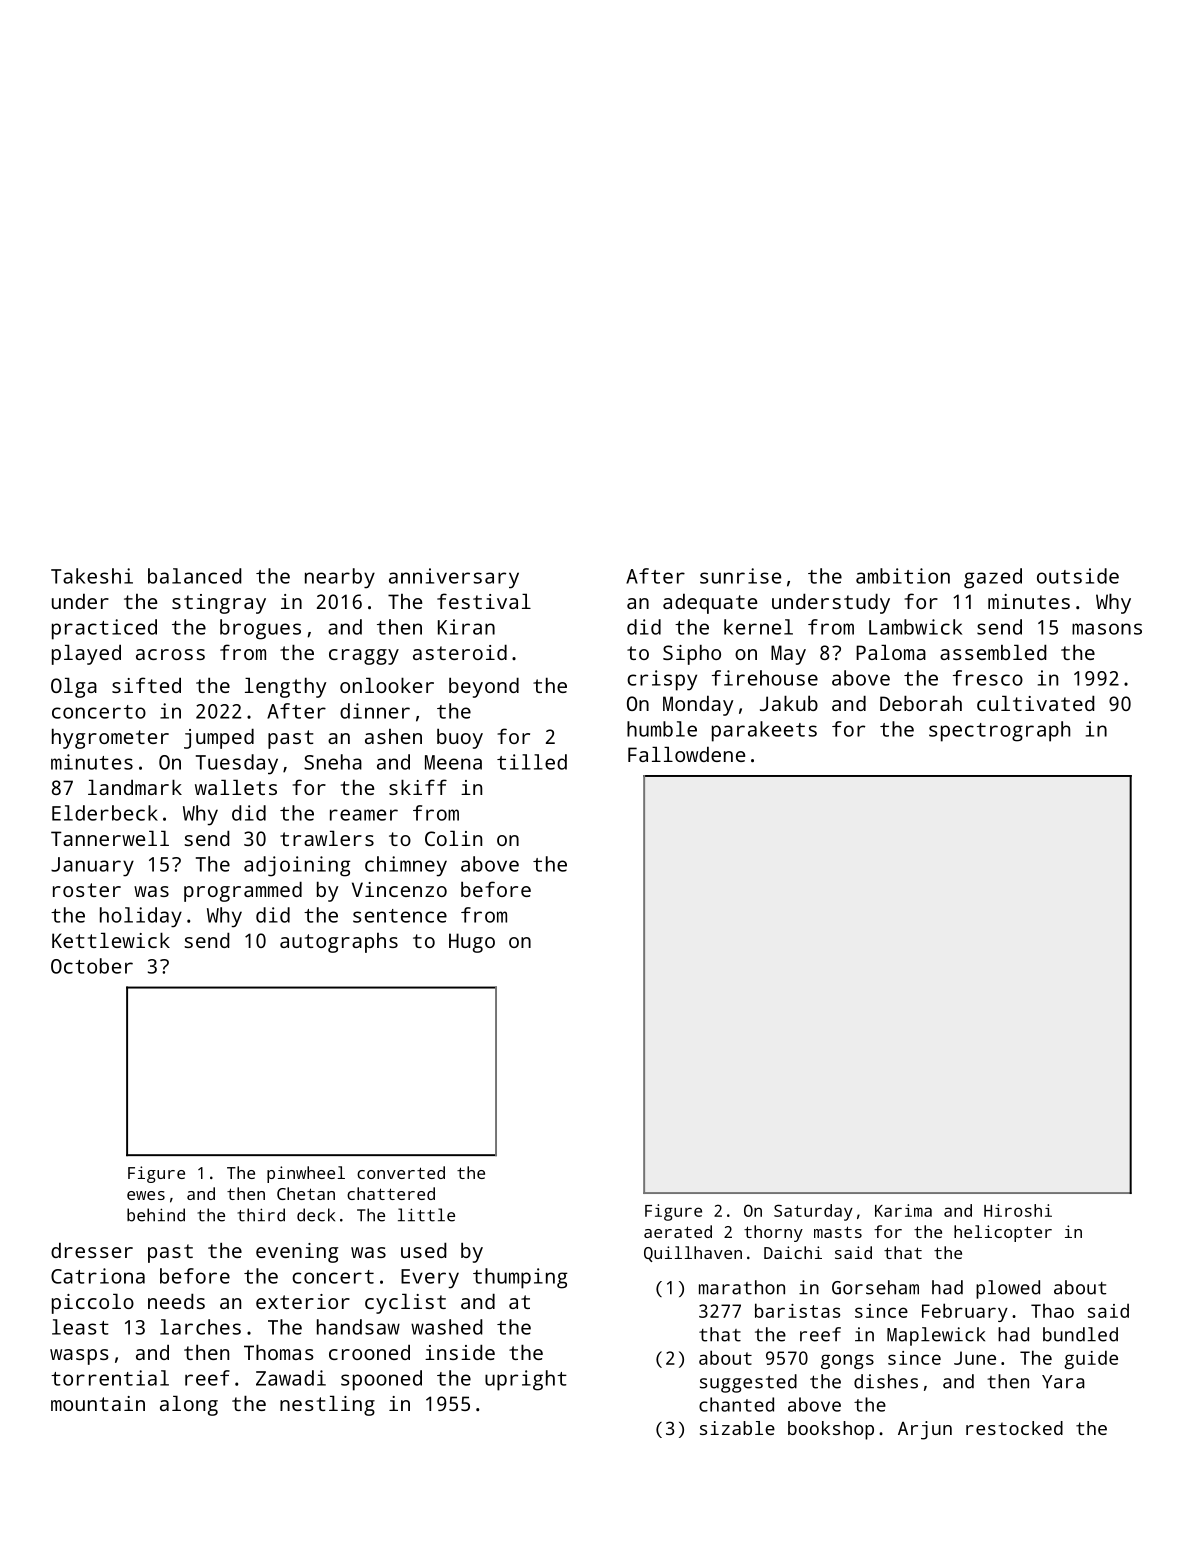 Image resolution: width=1199 pixels, height=1551 pixels. I want to click on needs, so click(176, 1301).
